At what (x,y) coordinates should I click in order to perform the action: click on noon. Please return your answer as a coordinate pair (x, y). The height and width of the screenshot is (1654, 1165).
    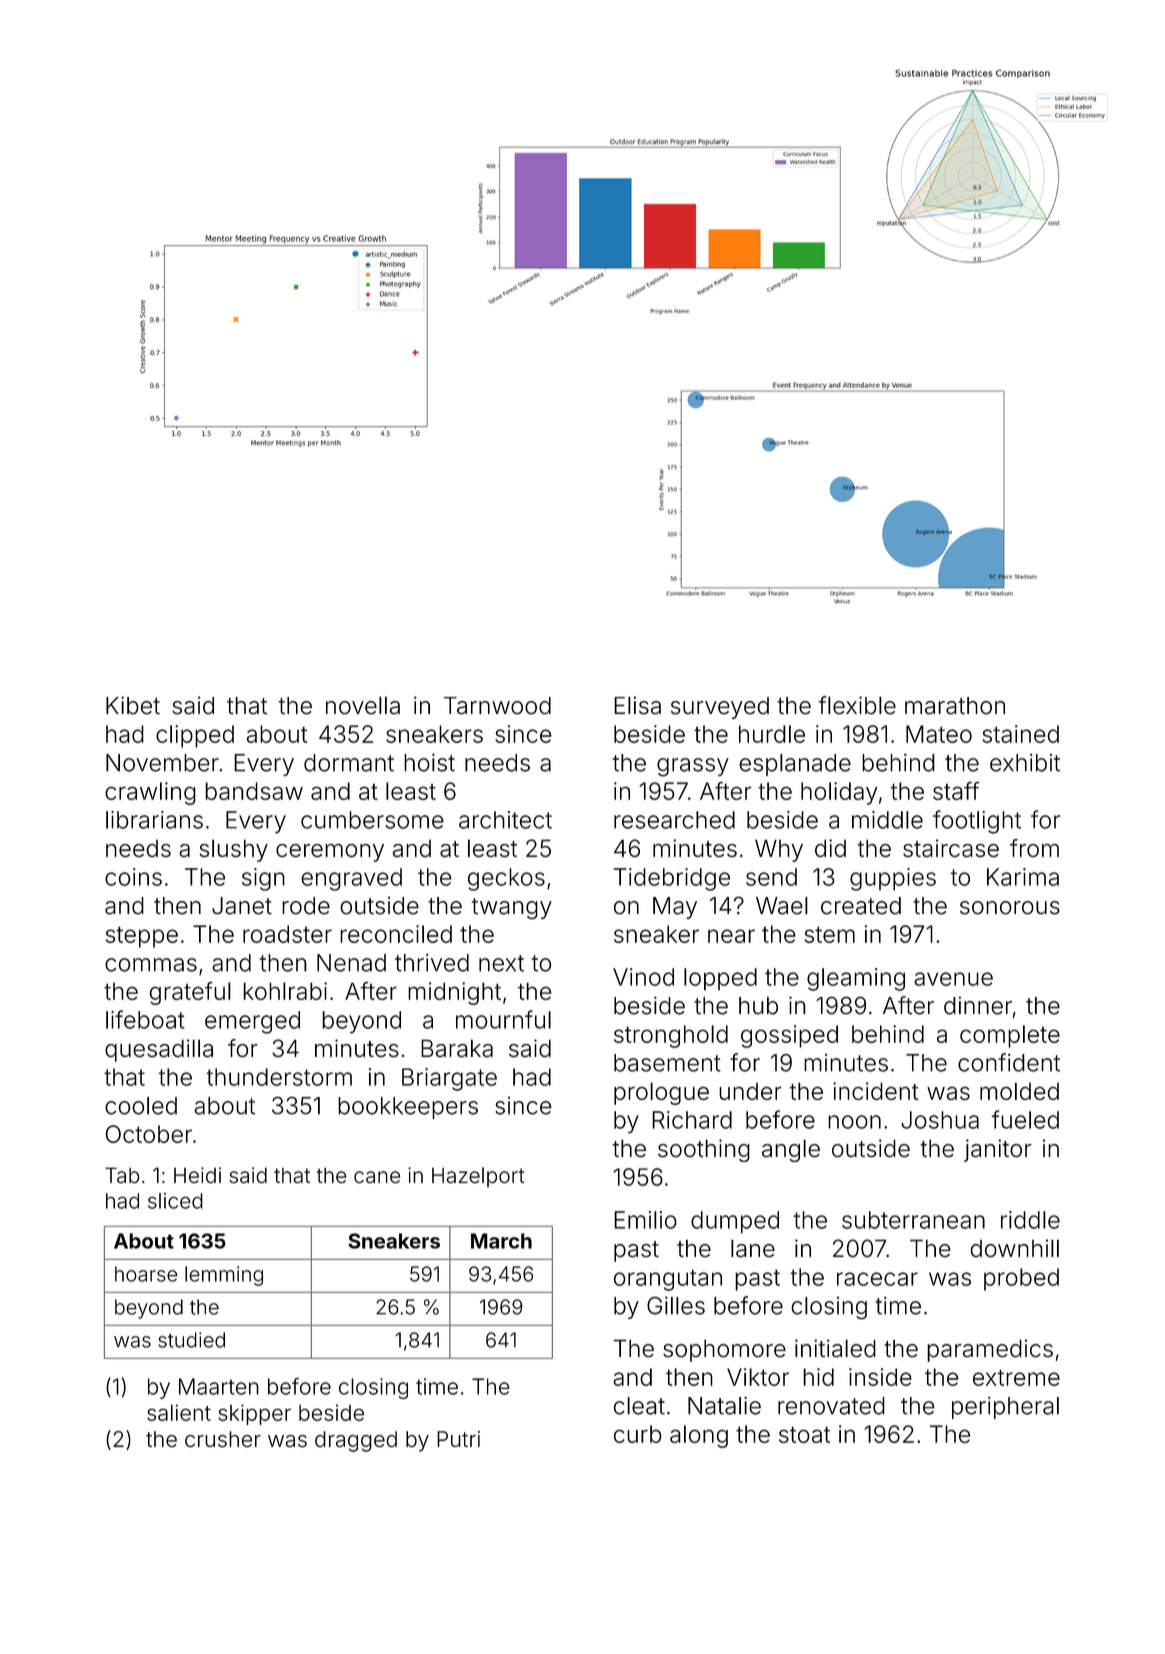
    Looking at the image, I should click on (854, 1122).
